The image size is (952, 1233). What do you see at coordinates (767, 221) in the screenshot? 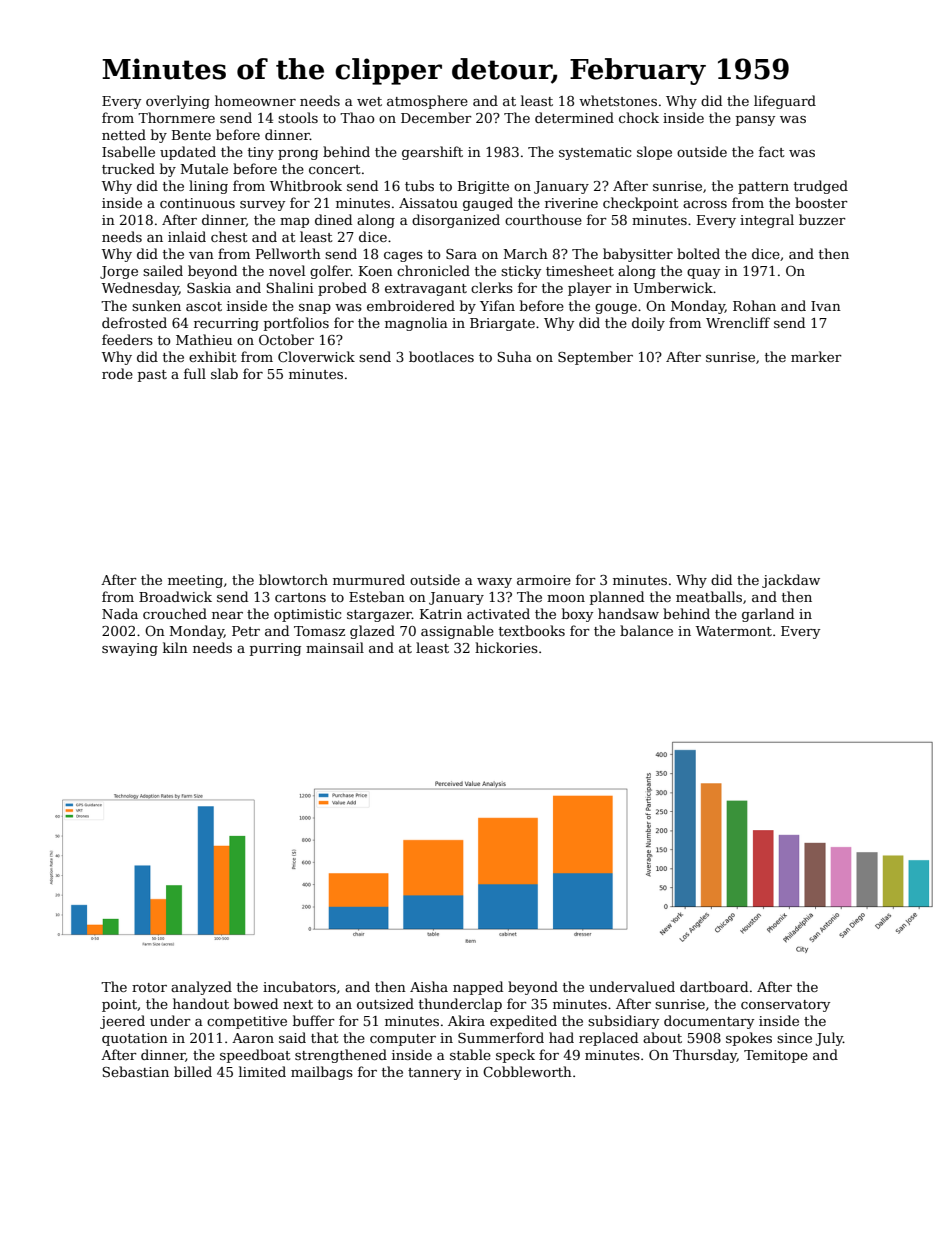
I see `integral` at bounding box center [767, 221].
